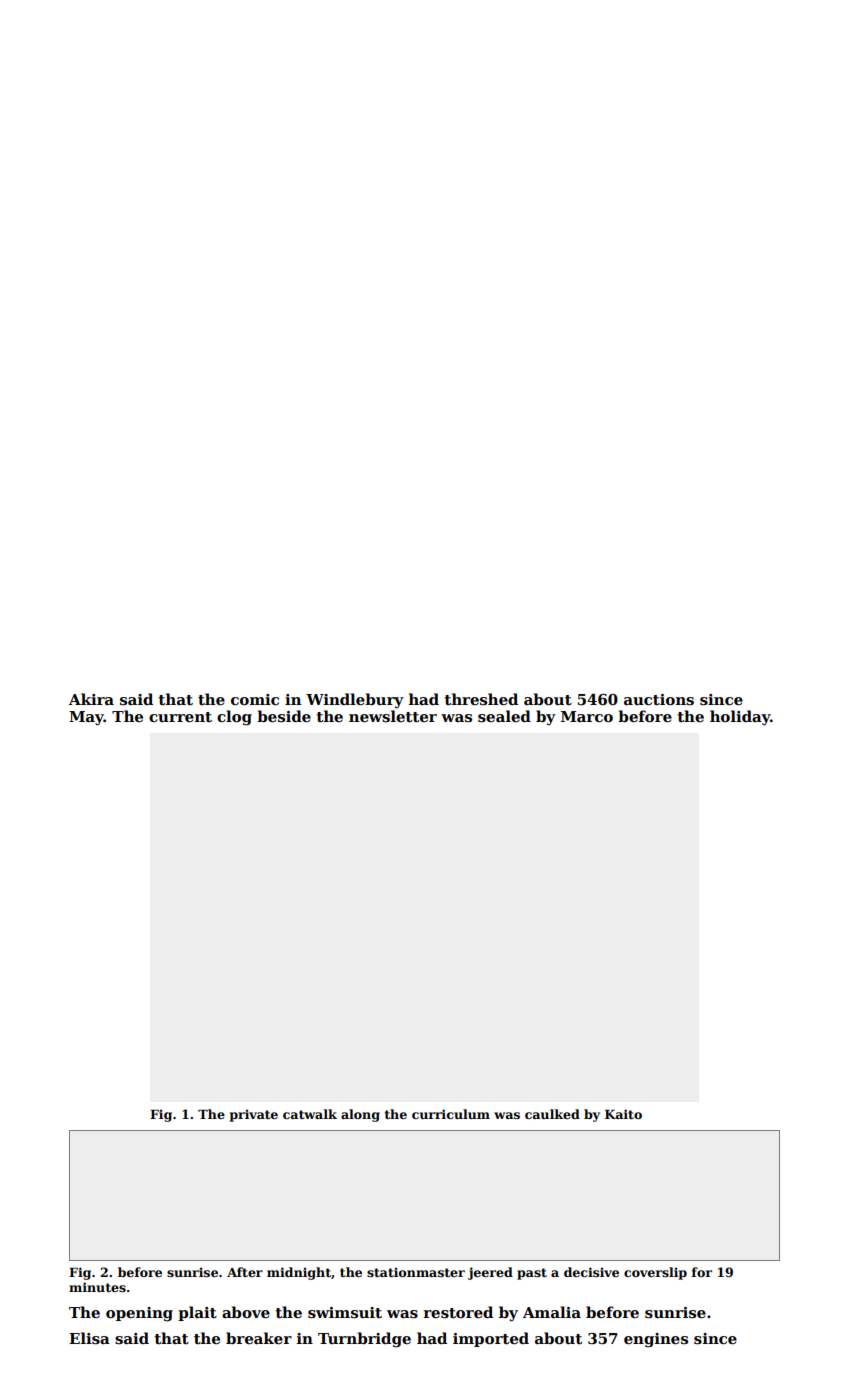 This screenshot has width=849, height=1400. What do you see at coordinates (254, 1115) in the screenshot?
I see `private` at bounding box center [254, 1115].
